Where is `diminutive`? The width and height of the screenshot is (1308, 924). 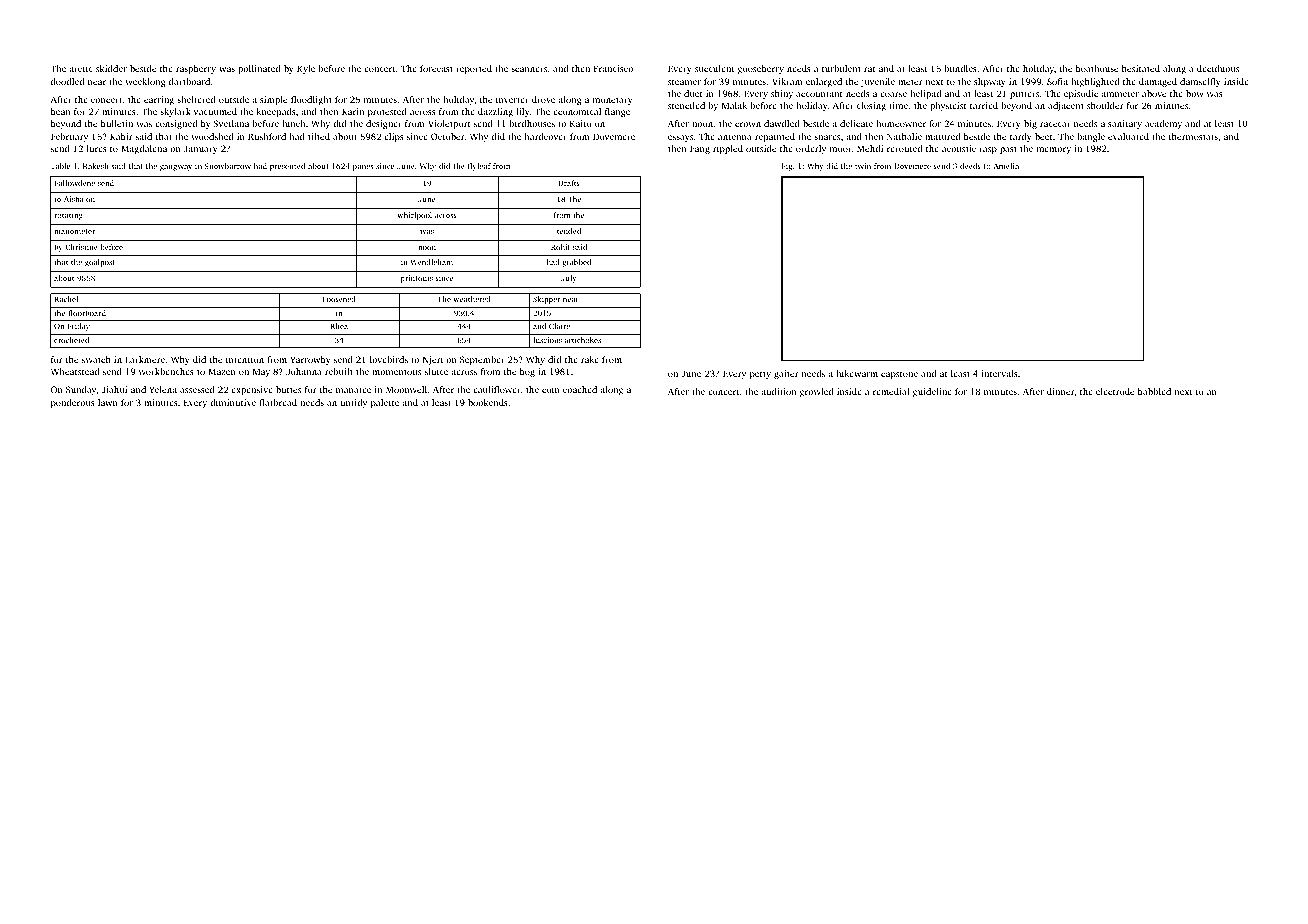
diminutive is located at coordinates (233, 402).
